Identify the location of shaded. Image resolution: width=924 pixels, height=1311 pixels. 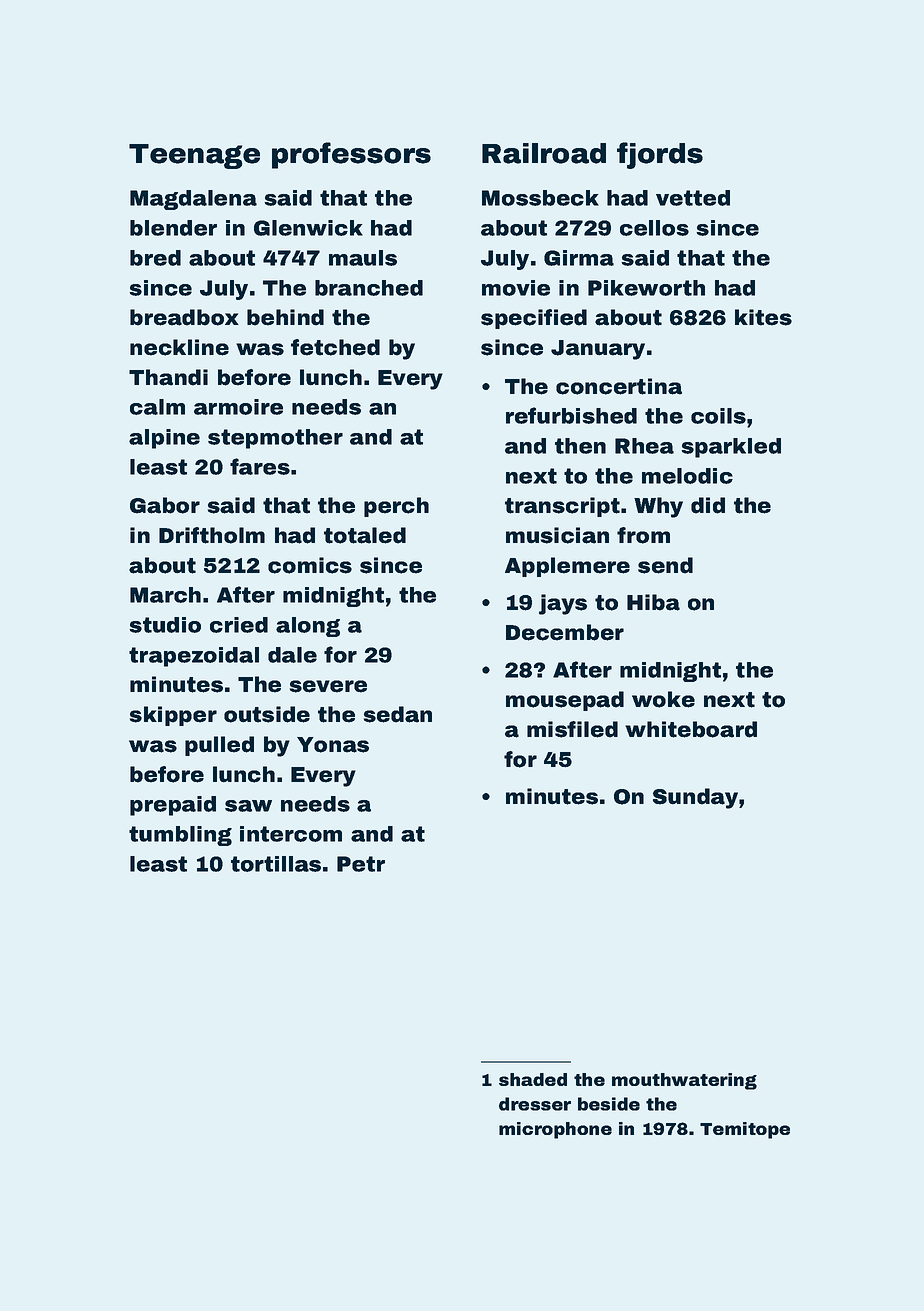
(533, 1079).
